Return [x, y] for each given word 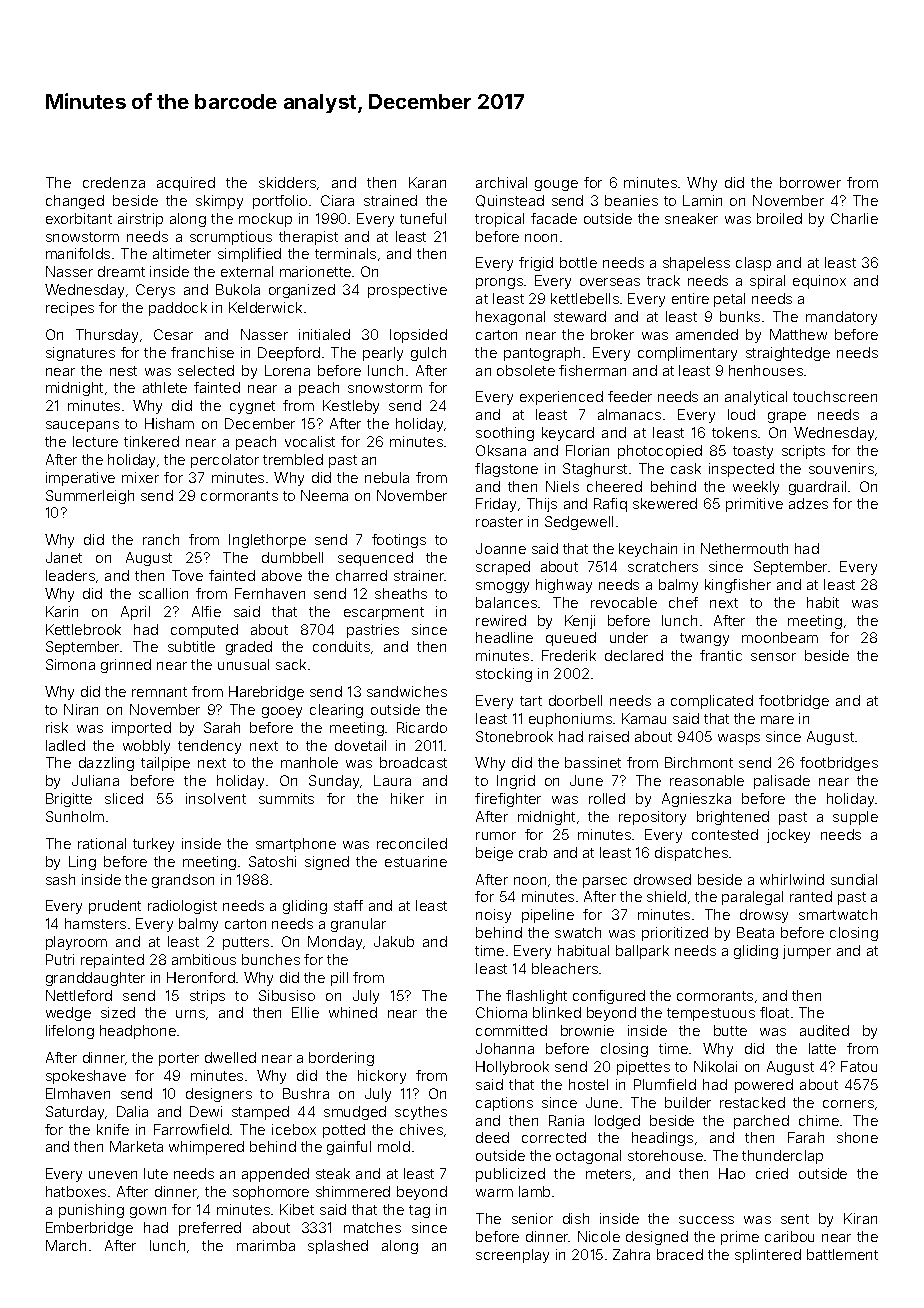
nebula [387, 477]
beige [494, 854]
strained [390, 200]
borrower [810, 182]
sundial [854, 879]
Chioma [501, 1012]
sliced [124, 798]
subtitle [191, 646]
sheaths [401, 593]
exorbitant [79, 218]
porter [179, 1059]
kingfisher [738, 586]
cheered [614, 486]
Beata [755, 932]
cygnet [252, 407]
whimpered [206, 1148]
